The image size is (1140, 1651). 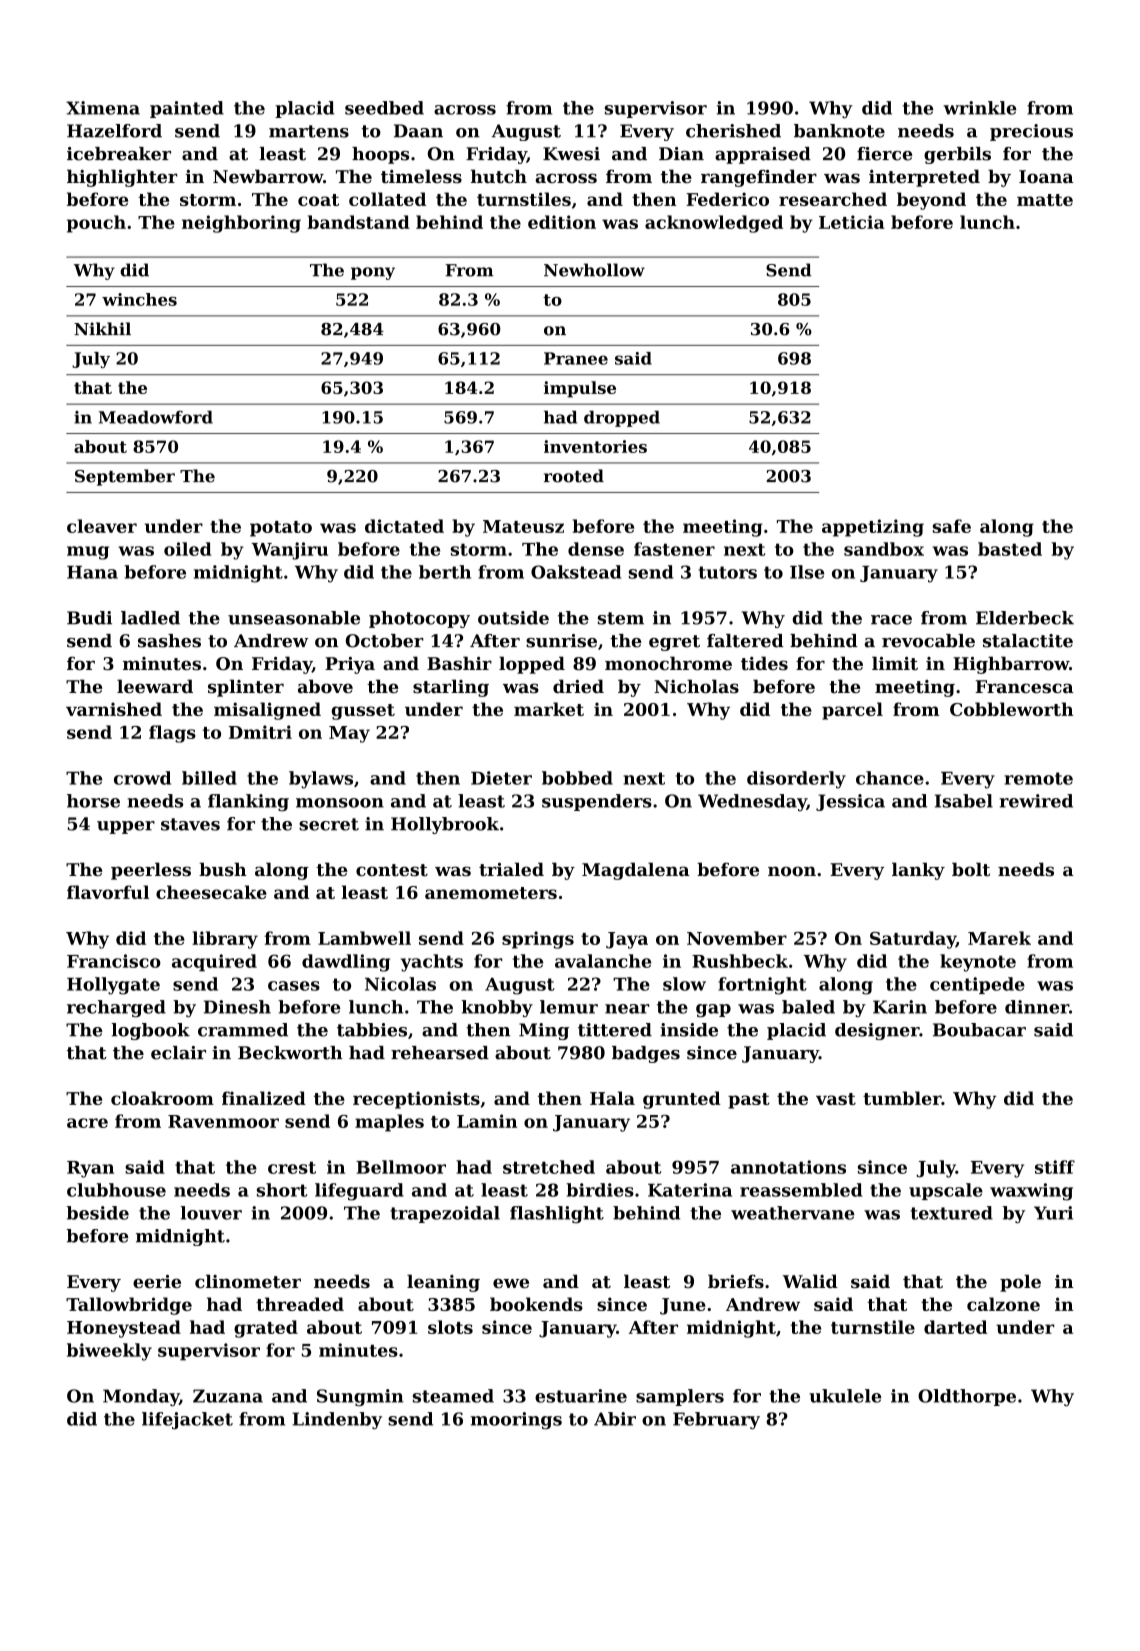 What do you see at coordinates (139, 299) in the image?
I see `winches` at bounding box center [139, 299].
